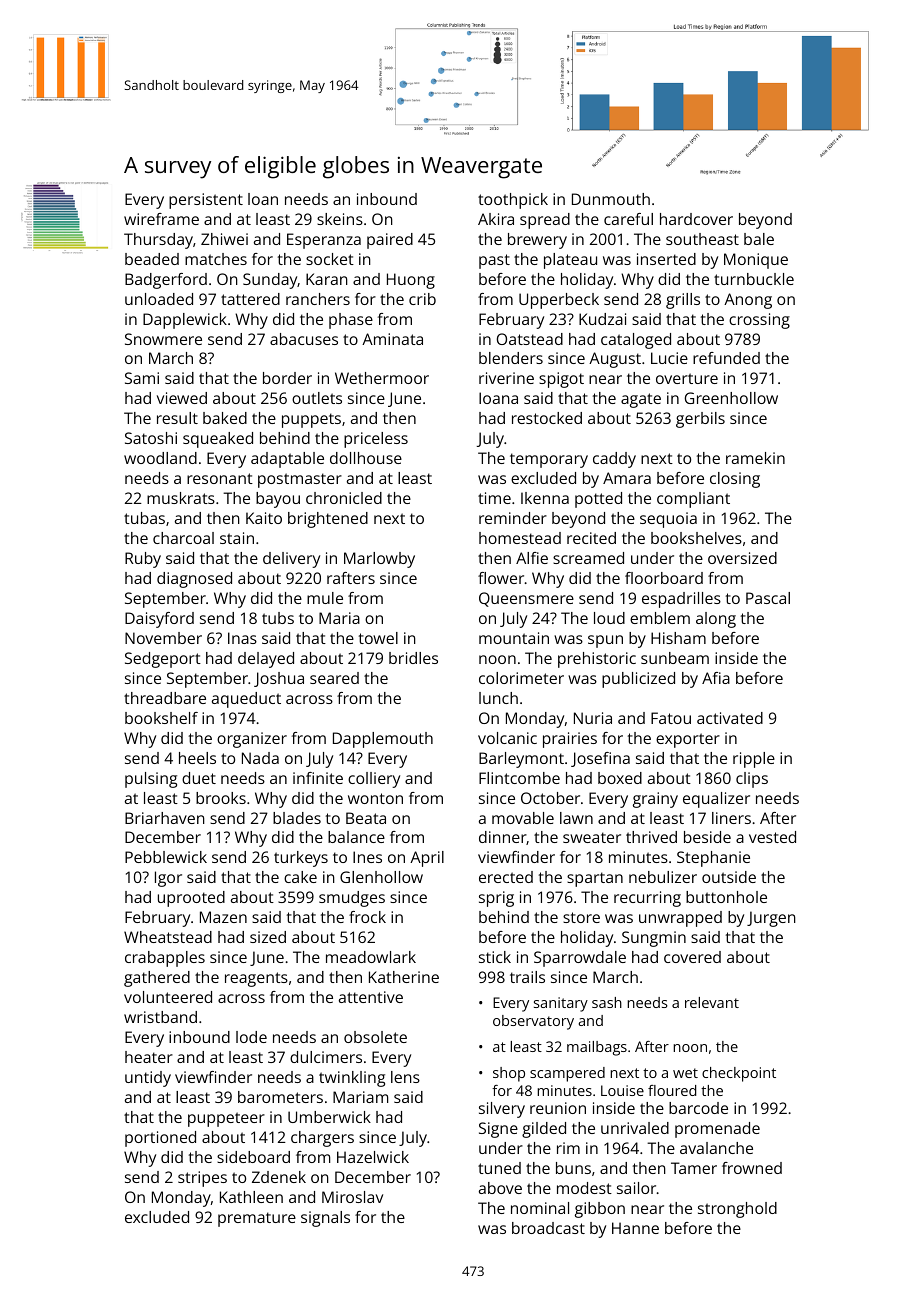  Describe the element at coordinates (702, 239) in the screenshot. I see `southeast` at that location.
